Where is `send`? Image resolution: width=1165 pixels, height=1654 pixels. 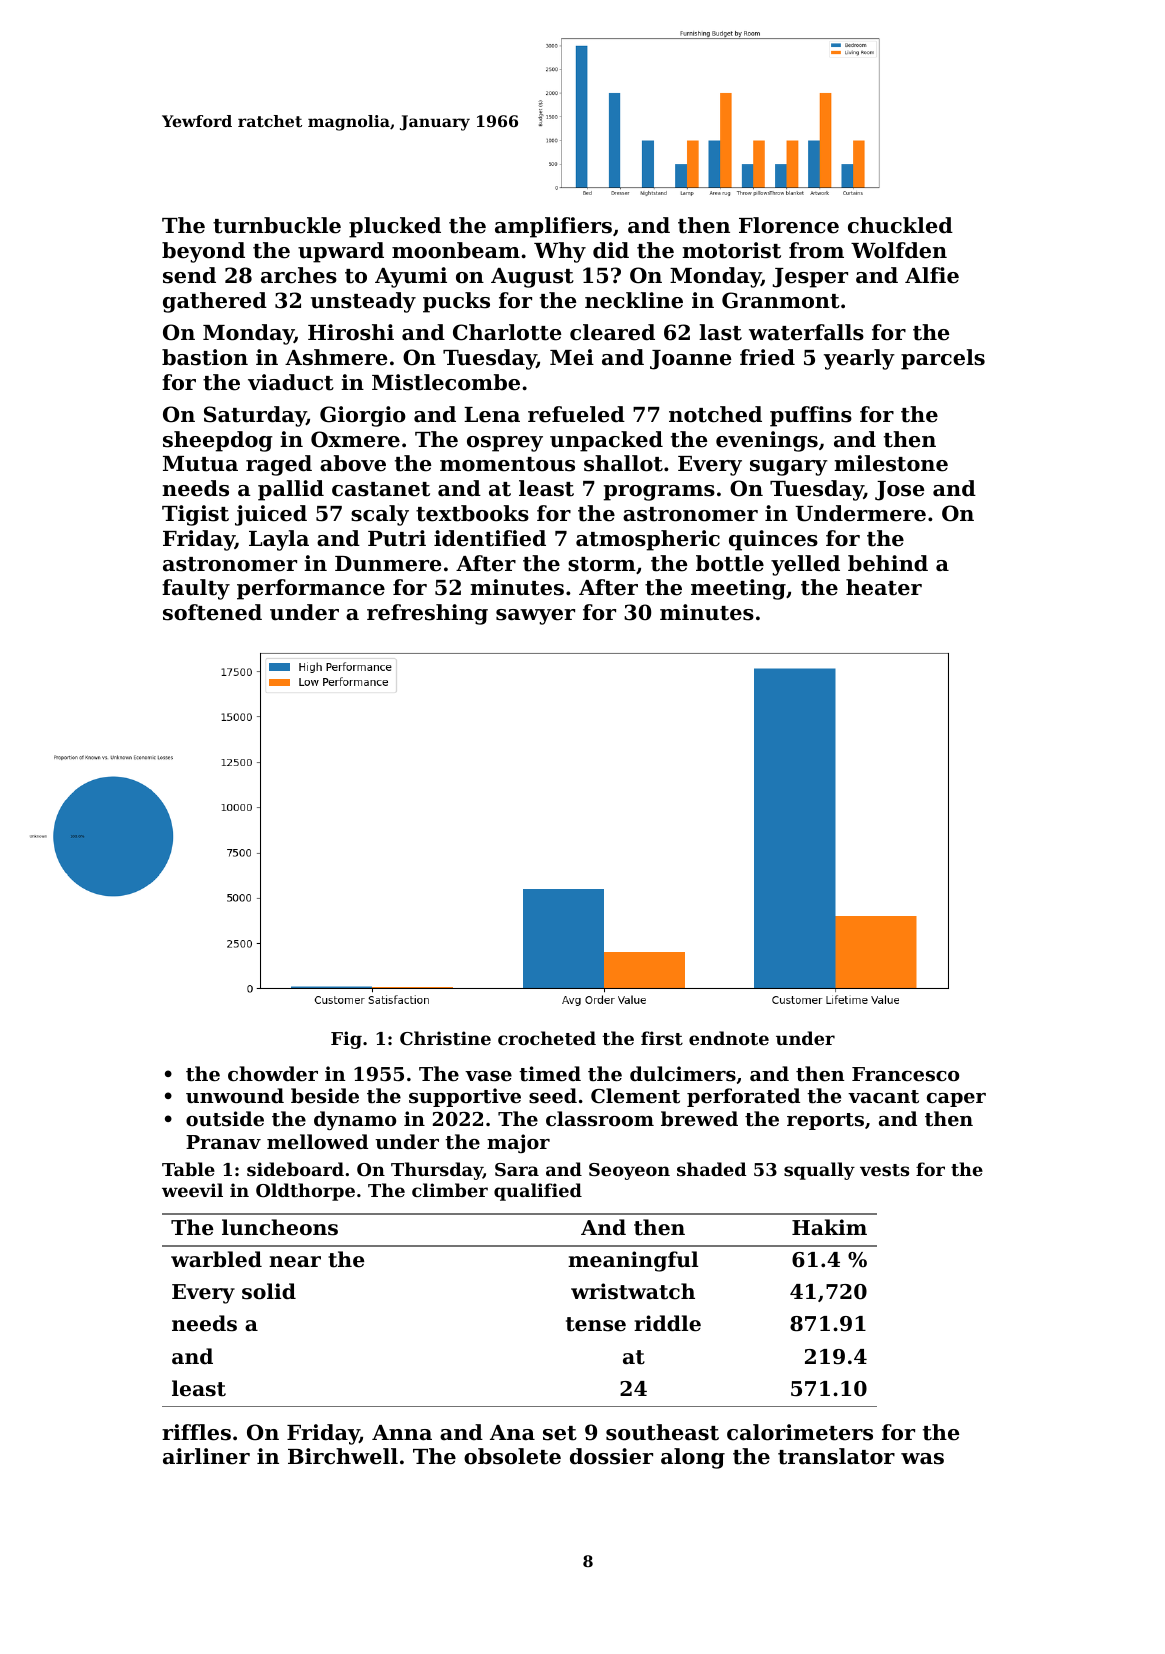 send is located at coordinates (189, 275).
